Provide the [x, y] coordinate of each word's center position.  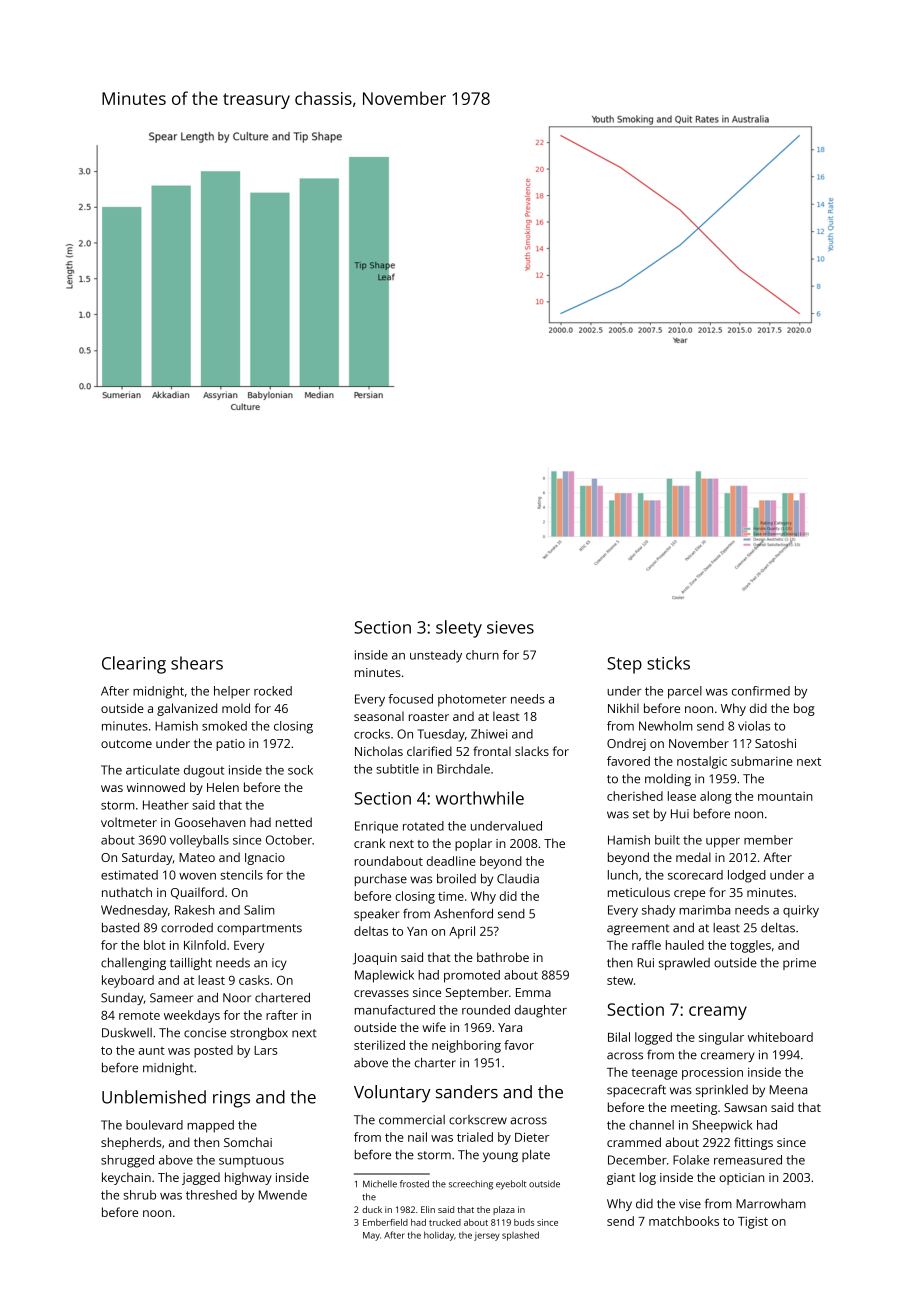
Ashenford [463, 913]
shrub [139, 1195]
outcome [126, 744]
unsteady [436, 656]
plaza [504, 1210]
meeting [694, 1109]
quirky [801, 911]
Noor [237, 998]
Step [624, 665]
